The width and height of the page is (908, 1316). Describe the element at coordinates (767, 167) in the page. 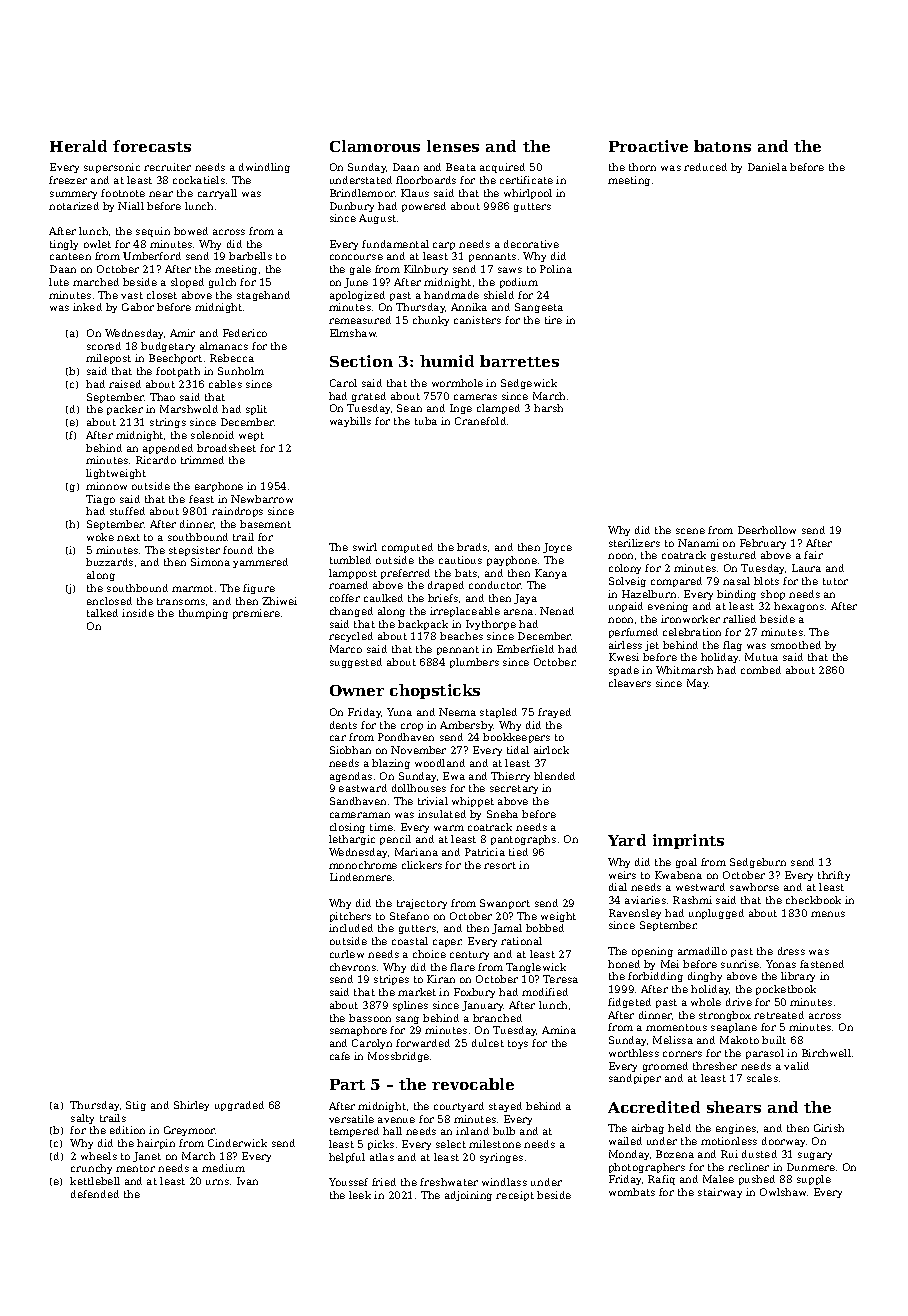

I see `Daniela` at that location.
